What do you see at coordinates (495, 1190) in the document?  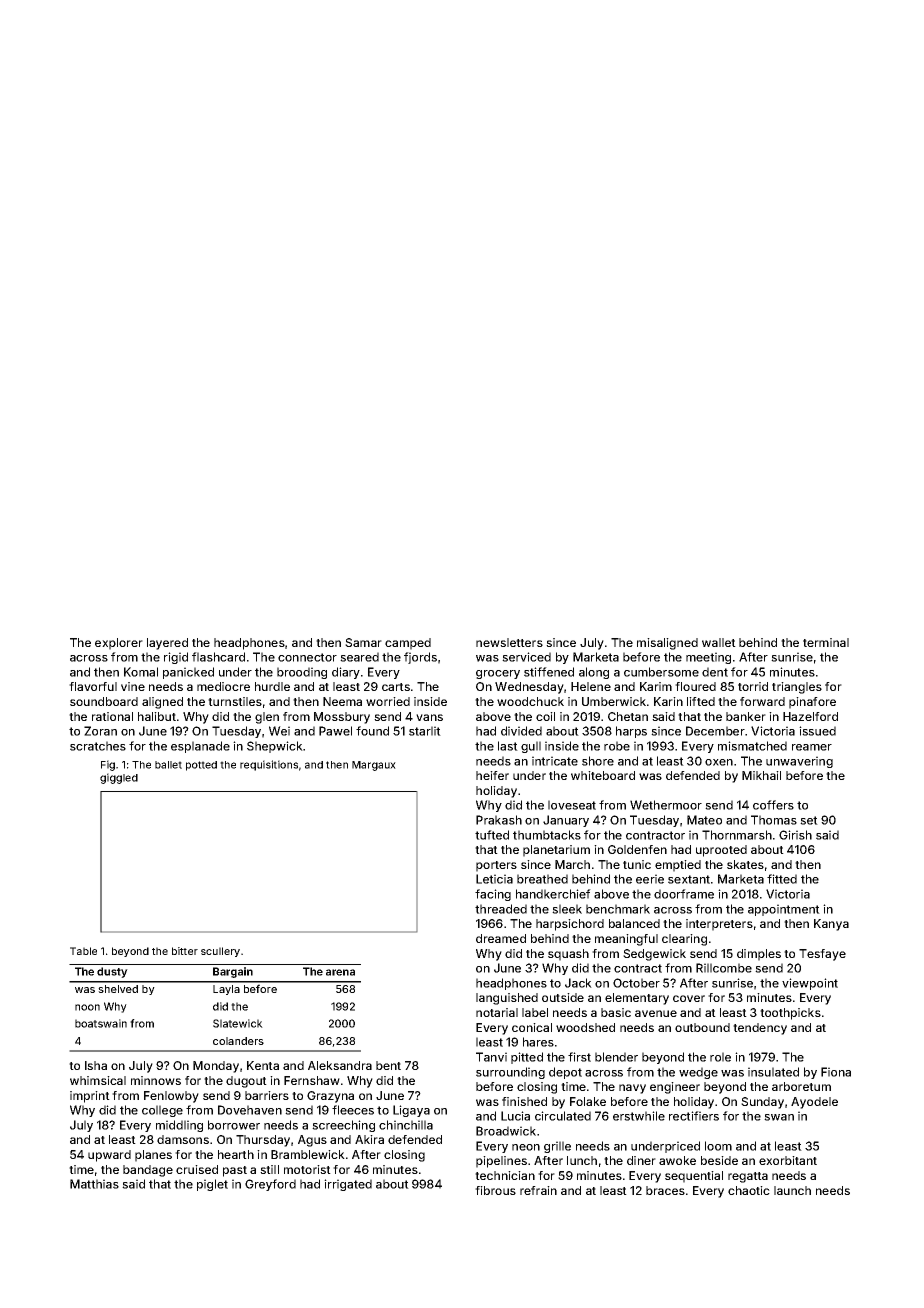 I see `fibrous` at bounding box center [495, 1190].
